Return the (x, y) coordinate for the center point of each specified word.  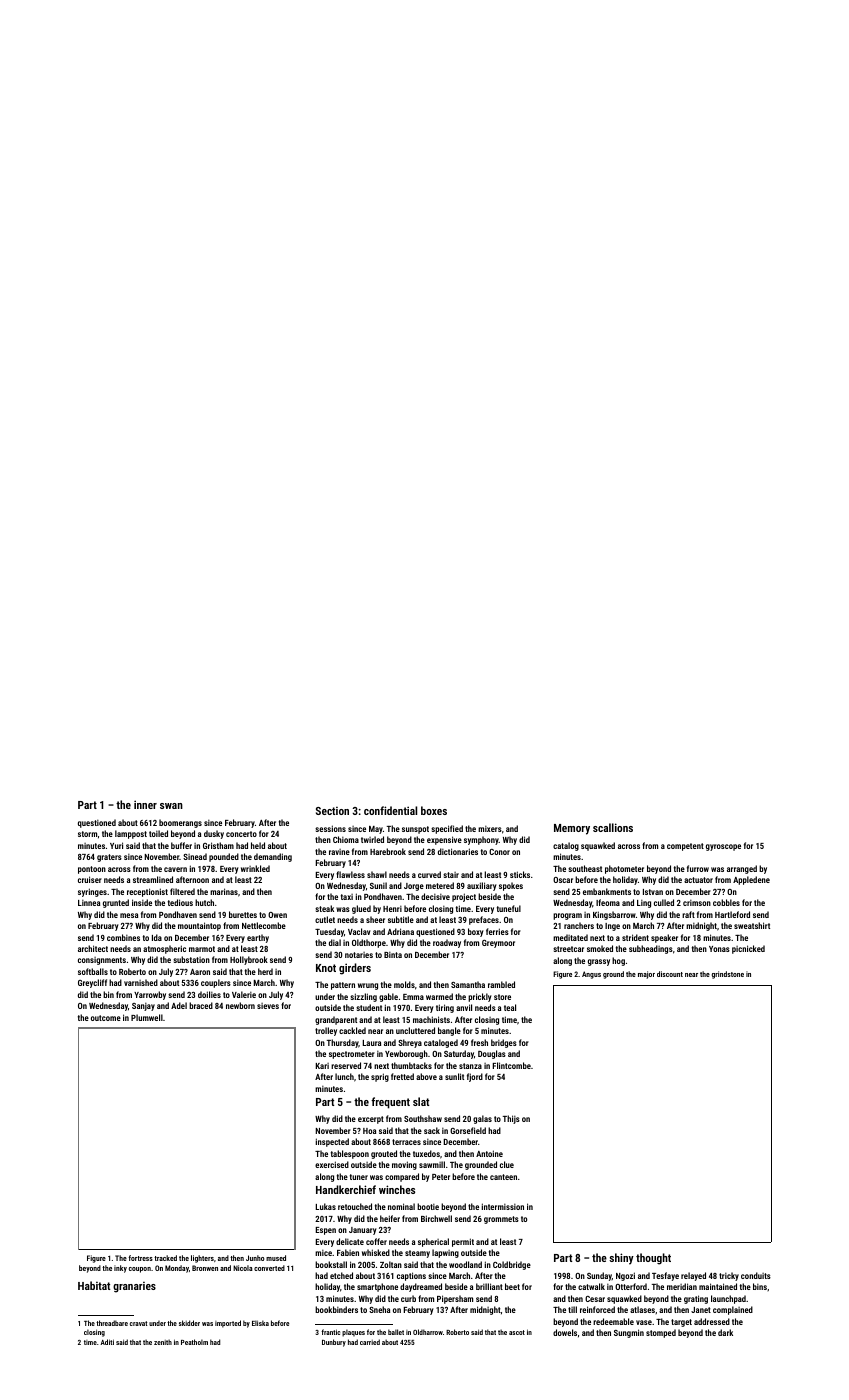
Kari (322, 1066)
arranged (742, 869)
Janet (701, 1310)
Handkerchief (346, 1189)
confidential (390, 810)
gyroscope (723, 847)
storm (87, 834)
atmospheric (164, 949)
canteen (503, 1177)
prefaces (484, 920)
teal (510, 1007)
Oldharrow (428, 1332)
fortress (140, 1258)
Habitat (94, 1285)
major (646, 975)
